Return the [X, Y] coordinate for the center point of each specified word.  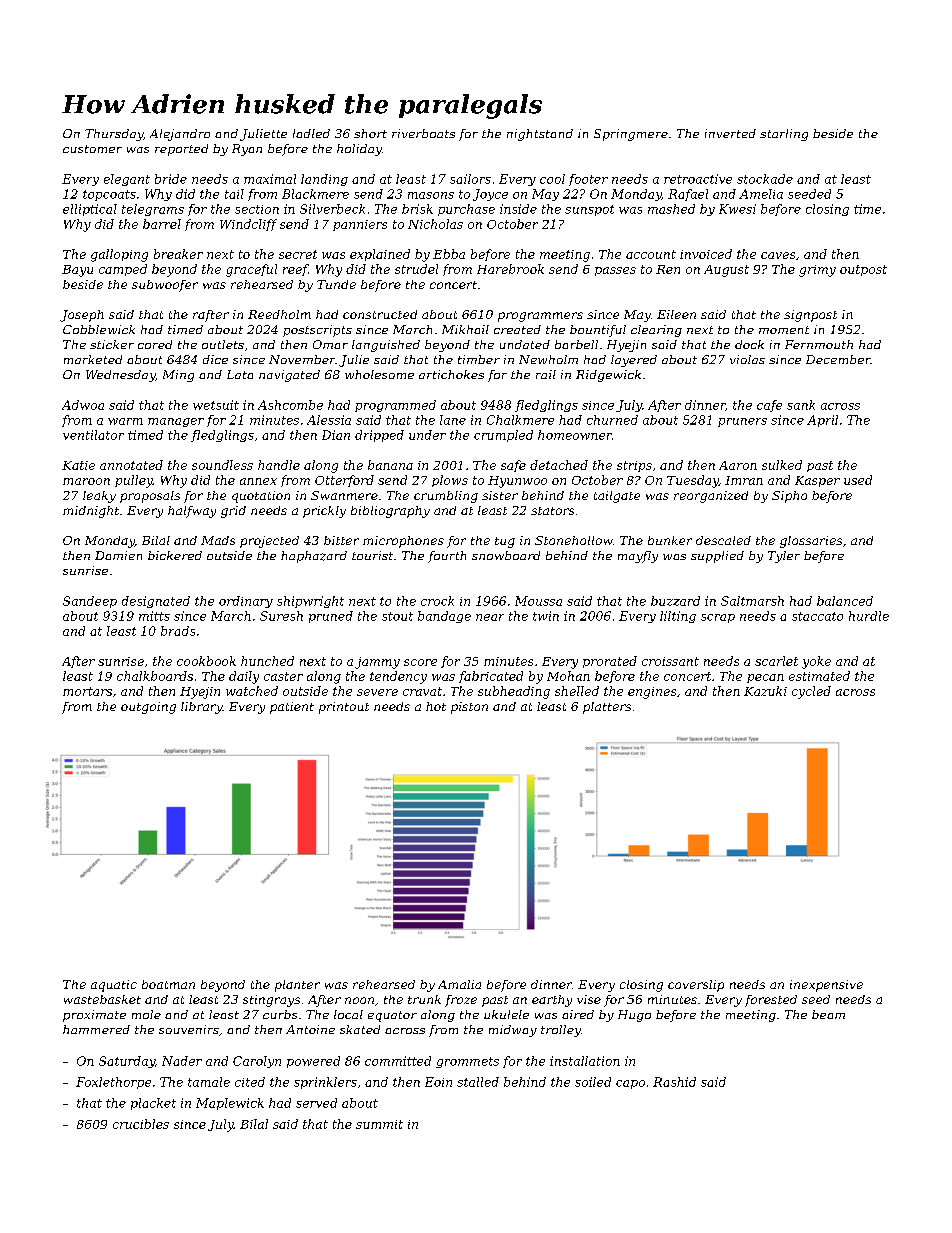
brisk [417, 209]
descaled [723, 540]
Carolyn [257, 1062]
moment [784, 330]
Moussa [538, 601]
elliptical [90, 210]
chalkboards [155, 676]
